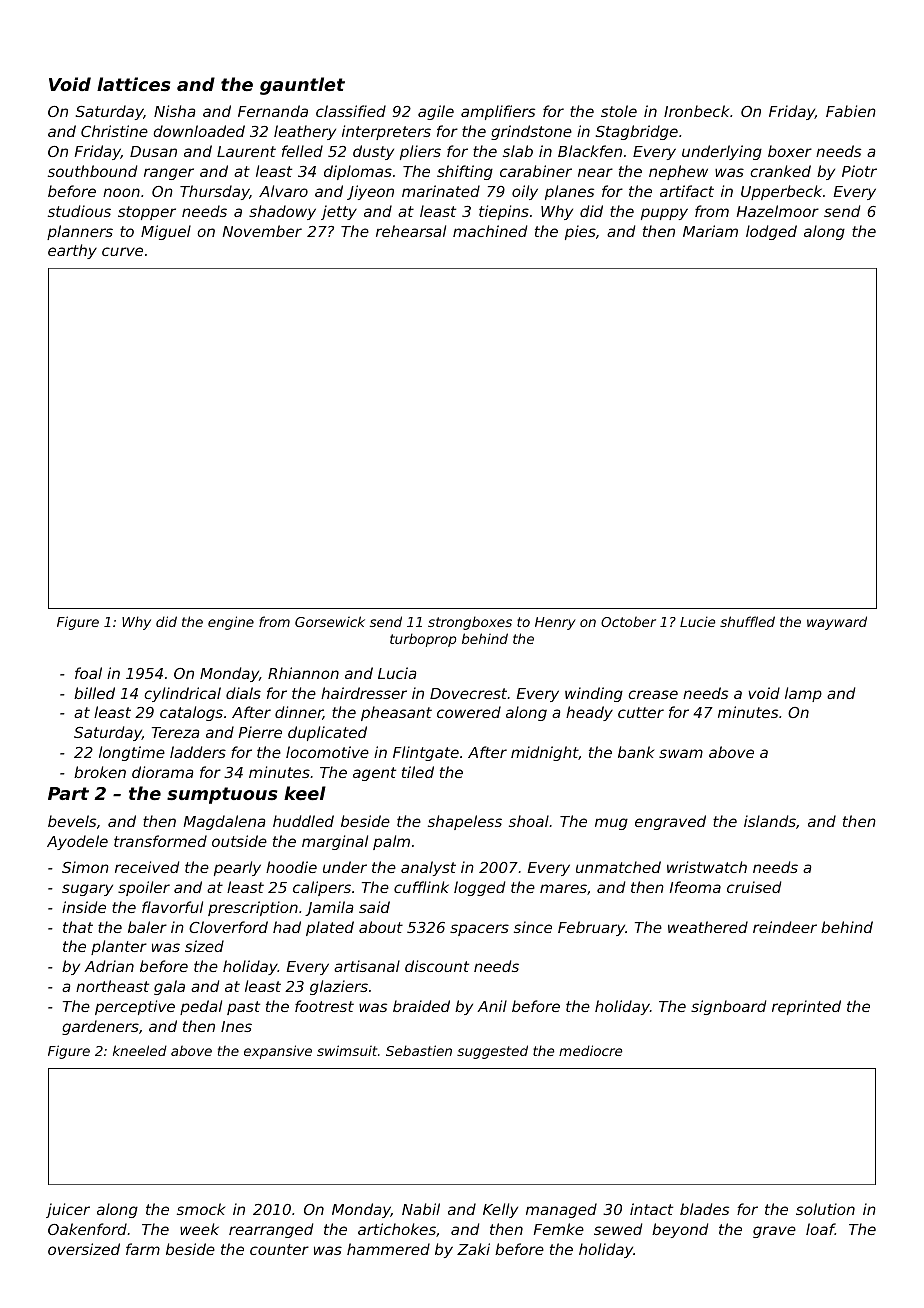 The width and height of the screenshot is (924, 1308). What do you see at coordinates (140, 1050) in the screenshot?
I see `kneeled` at bounding box center [140, 1050].
